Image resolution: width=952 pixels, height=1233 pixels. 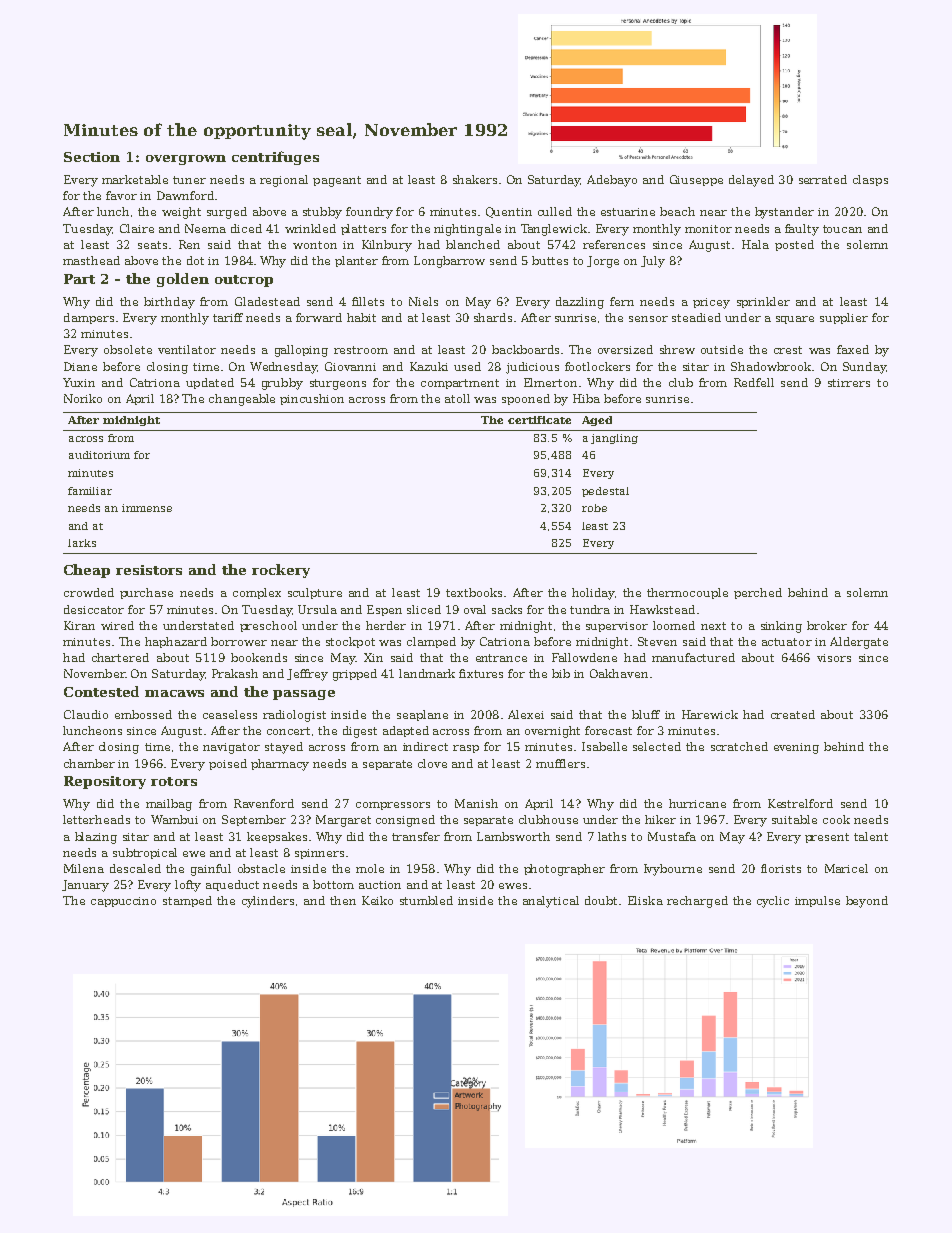 What do you see at coordinates (674, 625) in the screenshot?
I see `loomed` at bounding box center [674, 625].
